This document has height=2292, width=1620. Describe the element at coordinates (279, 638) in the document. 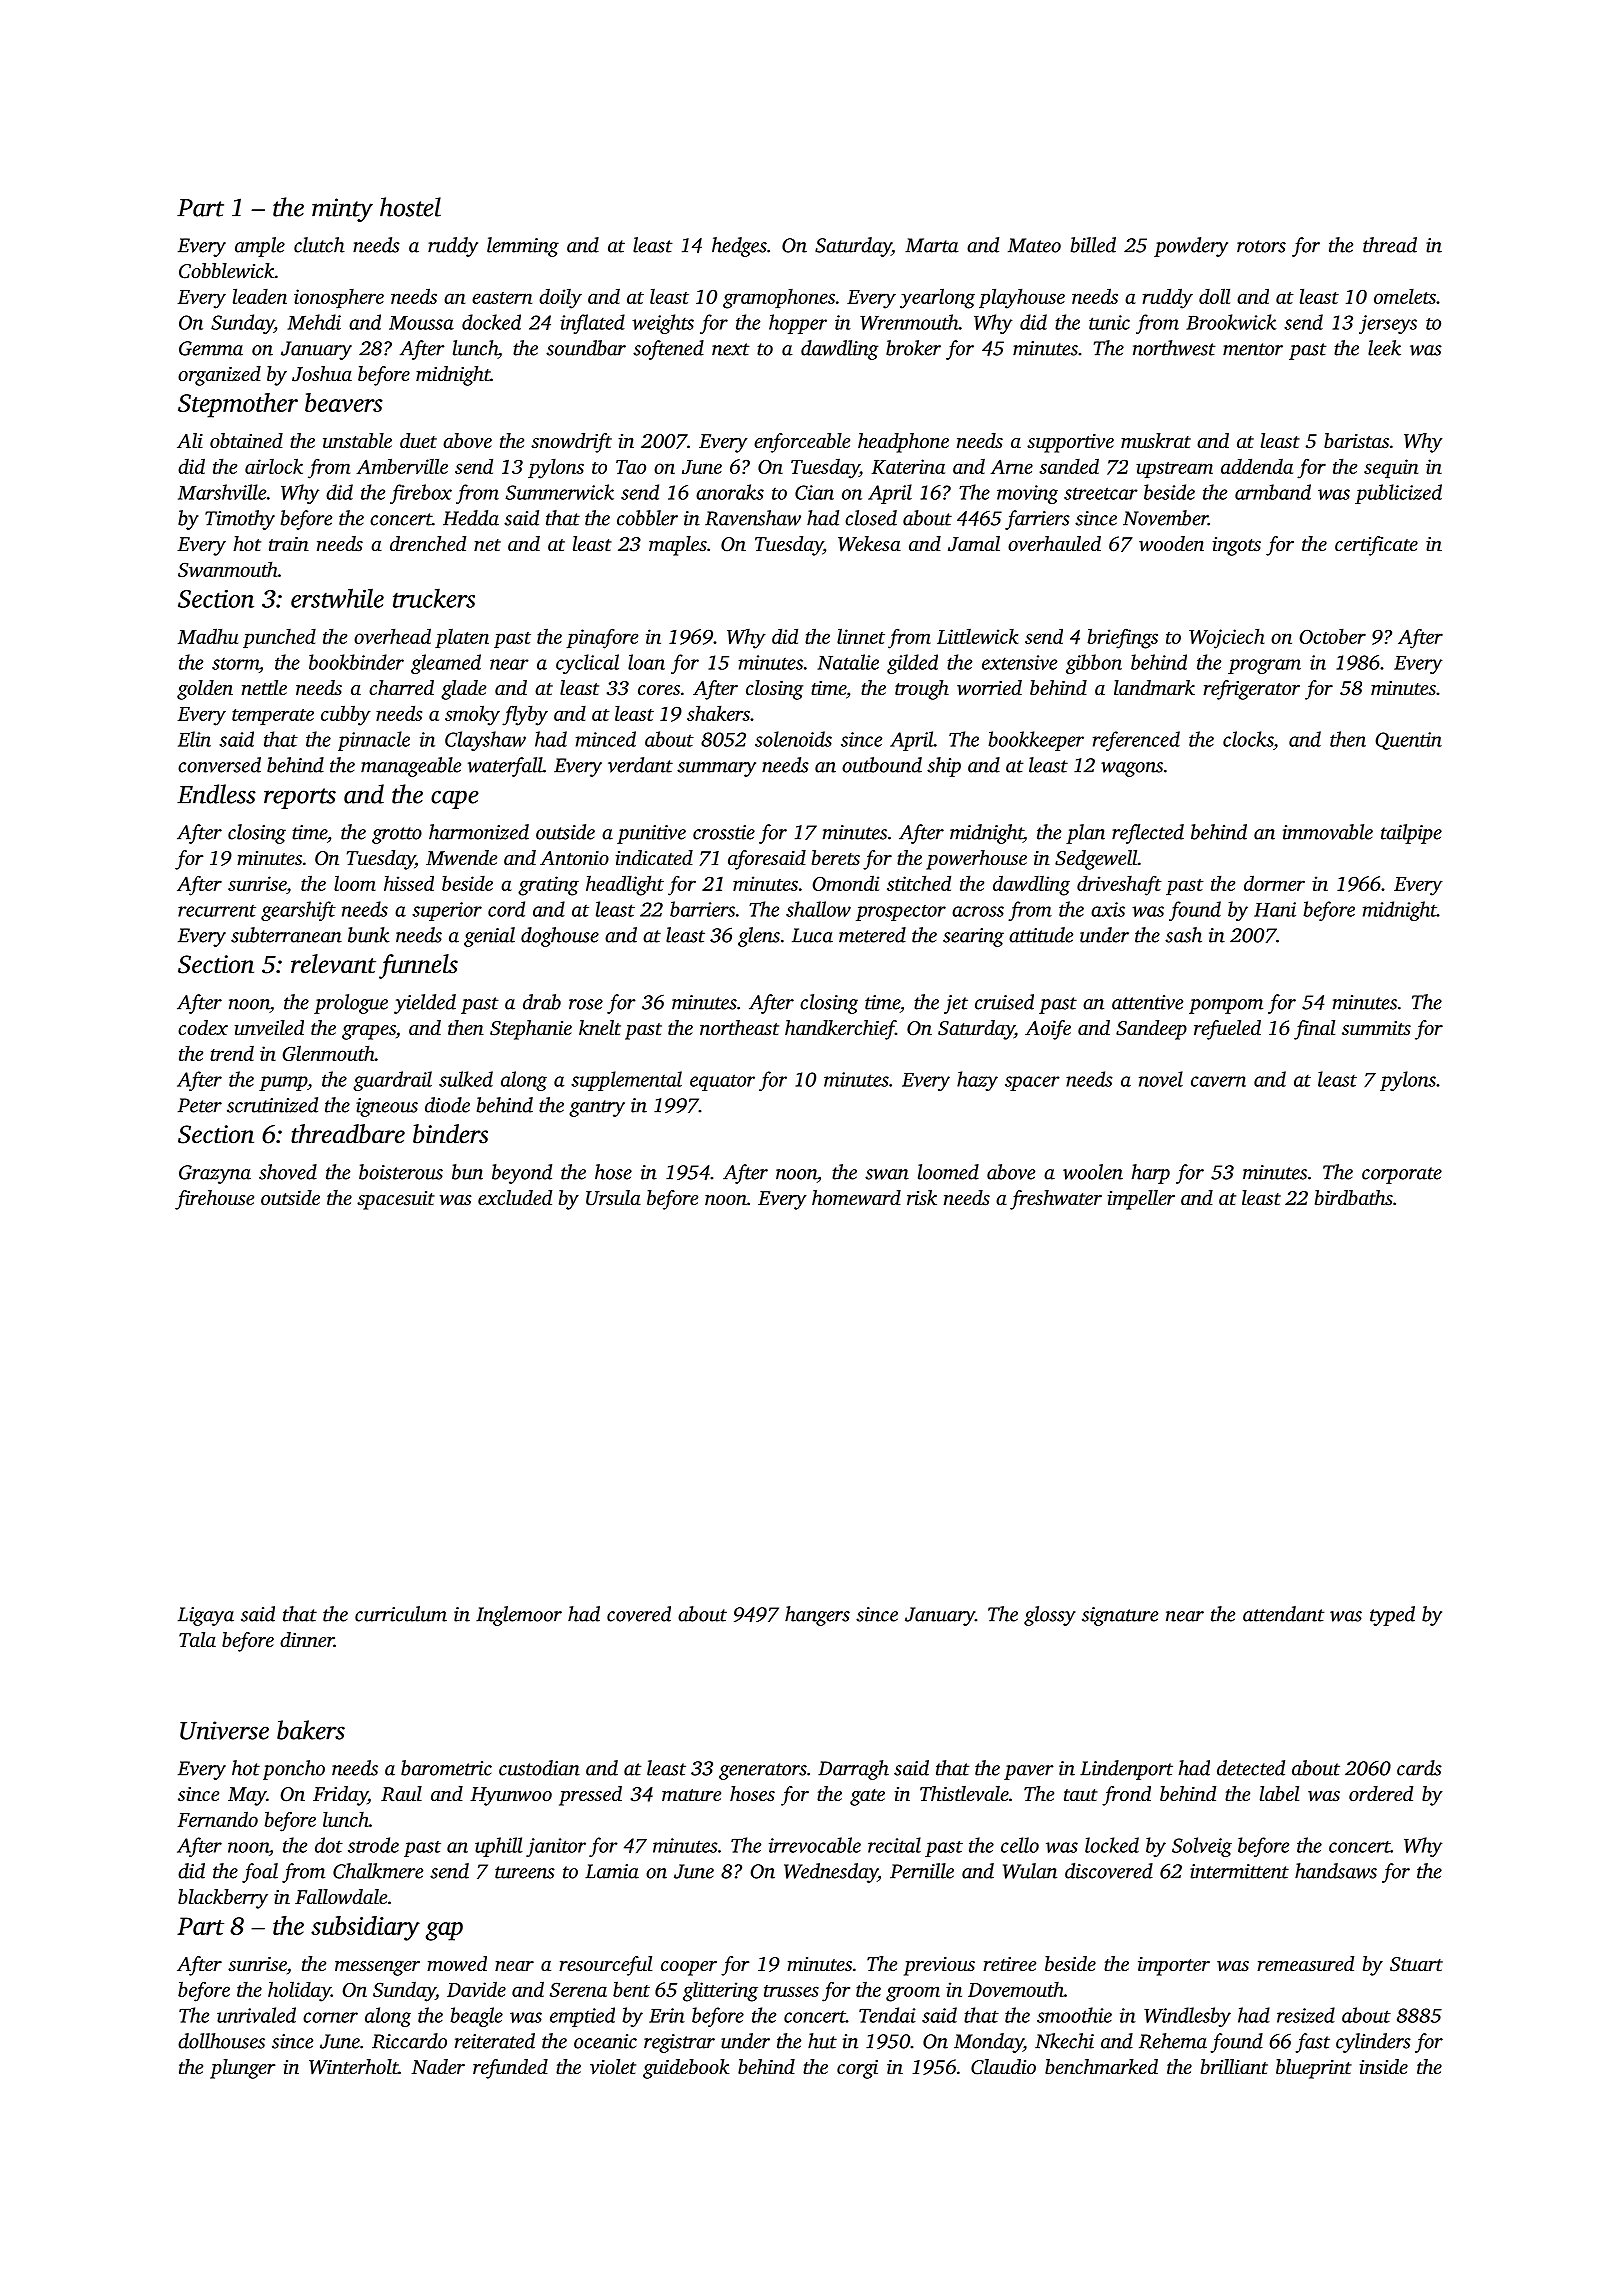

I see `punched` at that location.
